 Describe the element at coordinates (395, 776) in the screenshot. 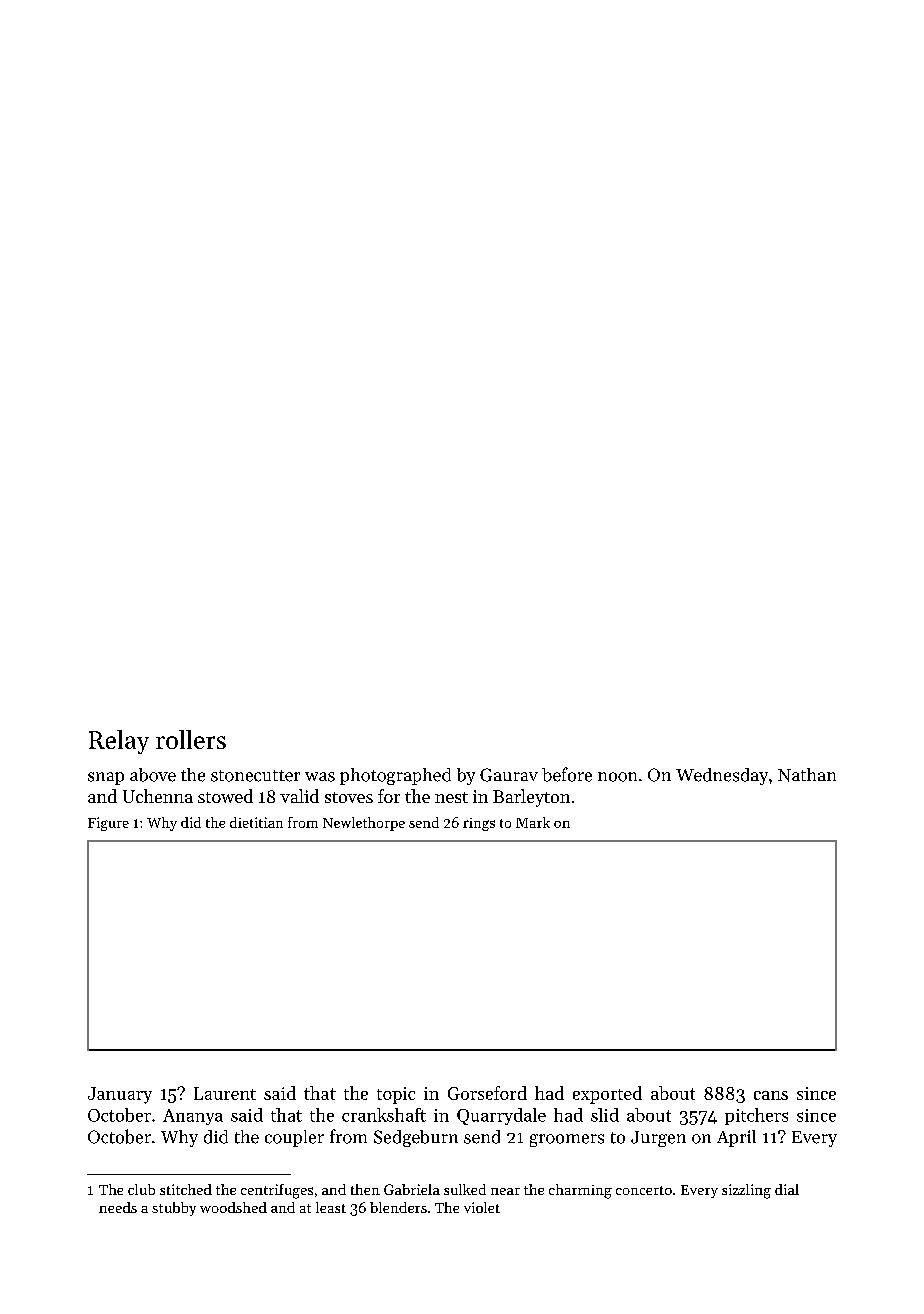

I see `photographed` at that location.
